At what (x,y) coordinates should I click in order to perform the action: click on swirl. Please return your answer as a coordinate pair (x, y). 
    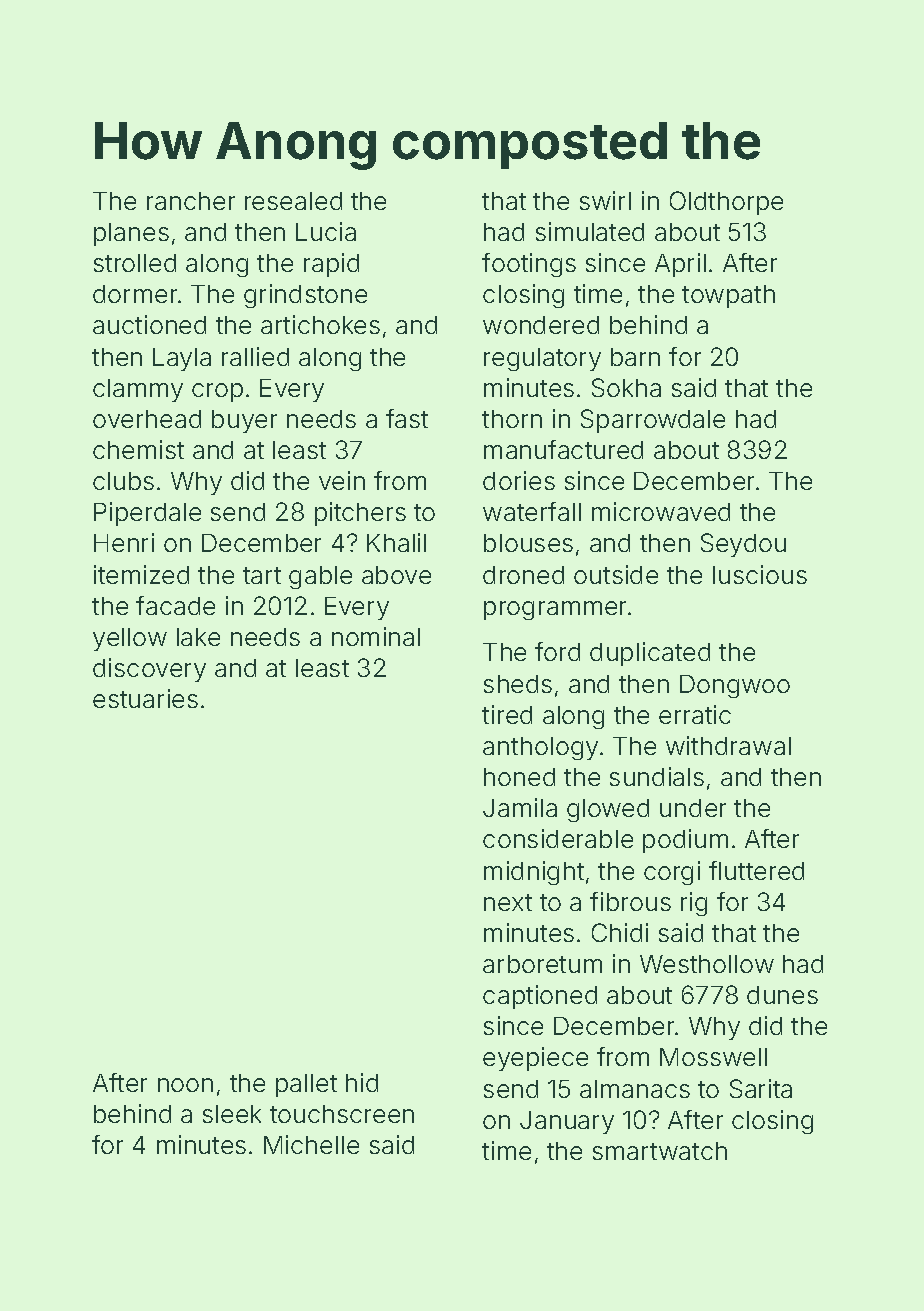
    Looking at the image, I should click on (605, 200).
